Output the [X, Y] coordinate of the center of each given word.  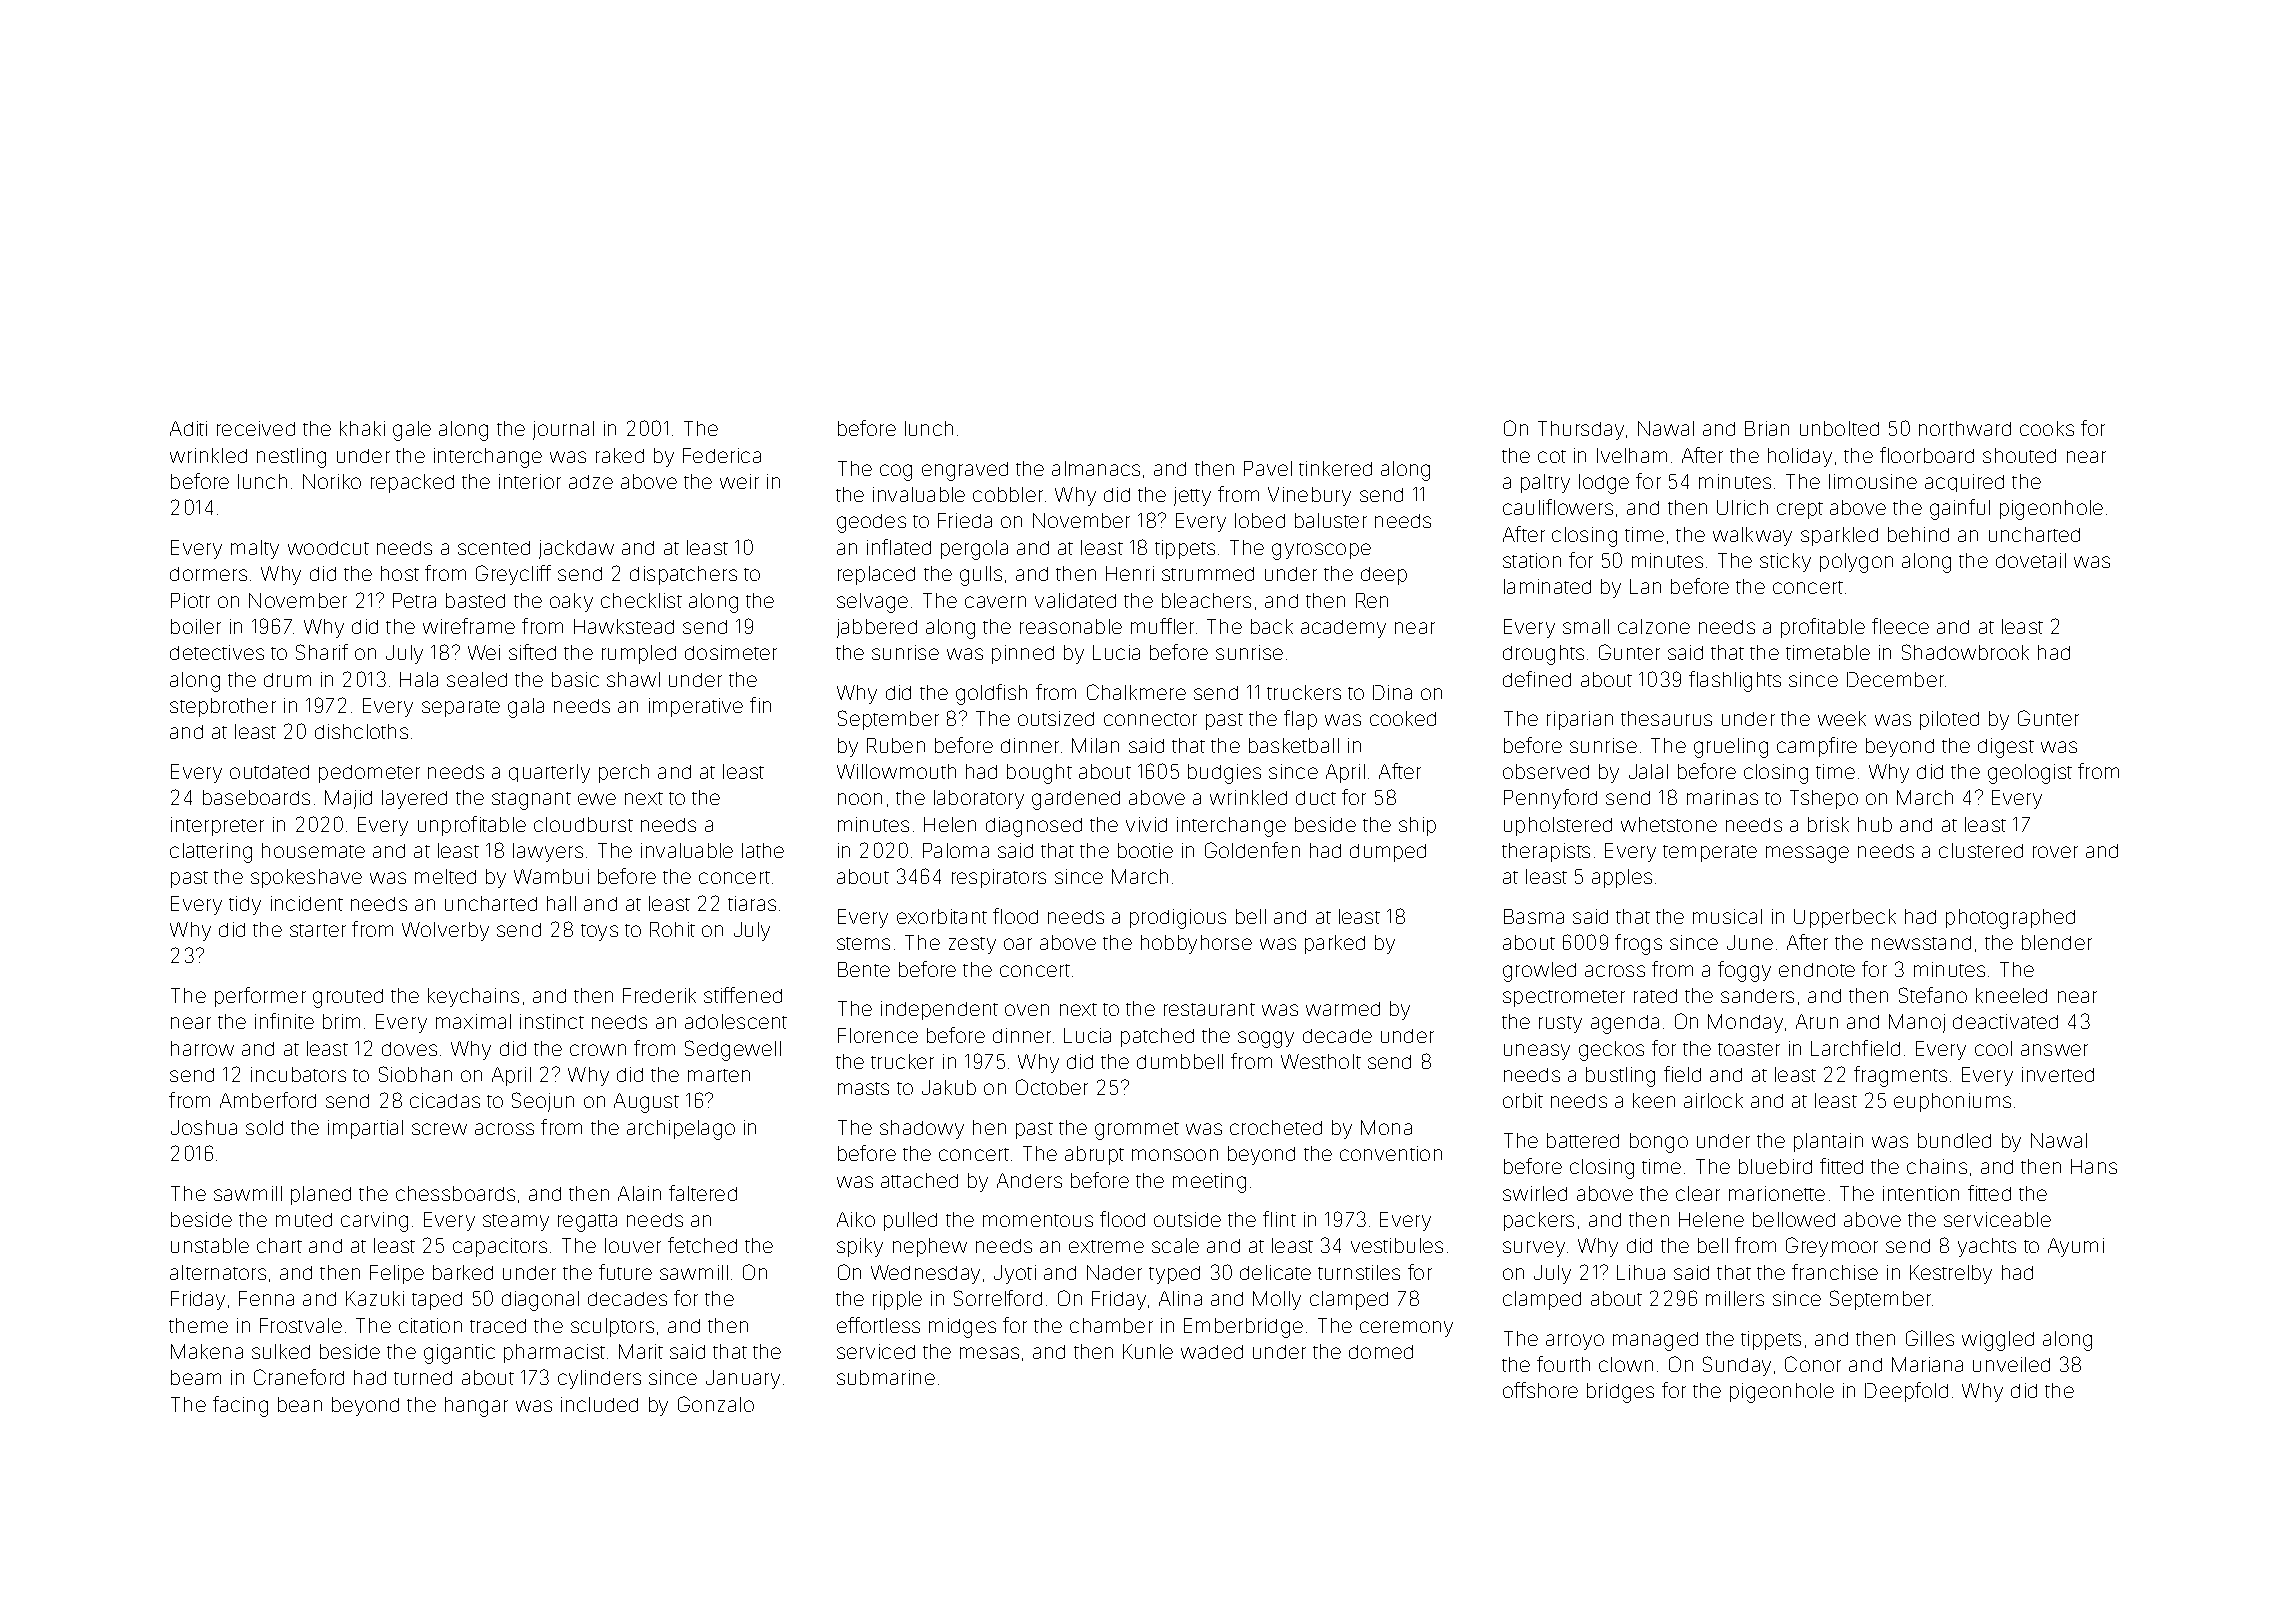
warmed [1343, 1009]
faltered [703, 1193]
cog [896, 472]
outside [1187, 1219]
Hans [2094, 1166]
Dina [1392, 692]
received [256, 428]
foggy [1744, 971]
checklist [641, 600]
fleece [1900, 626]
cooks [2047, 428]
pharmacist [554, 1353]
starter [318, 930]
